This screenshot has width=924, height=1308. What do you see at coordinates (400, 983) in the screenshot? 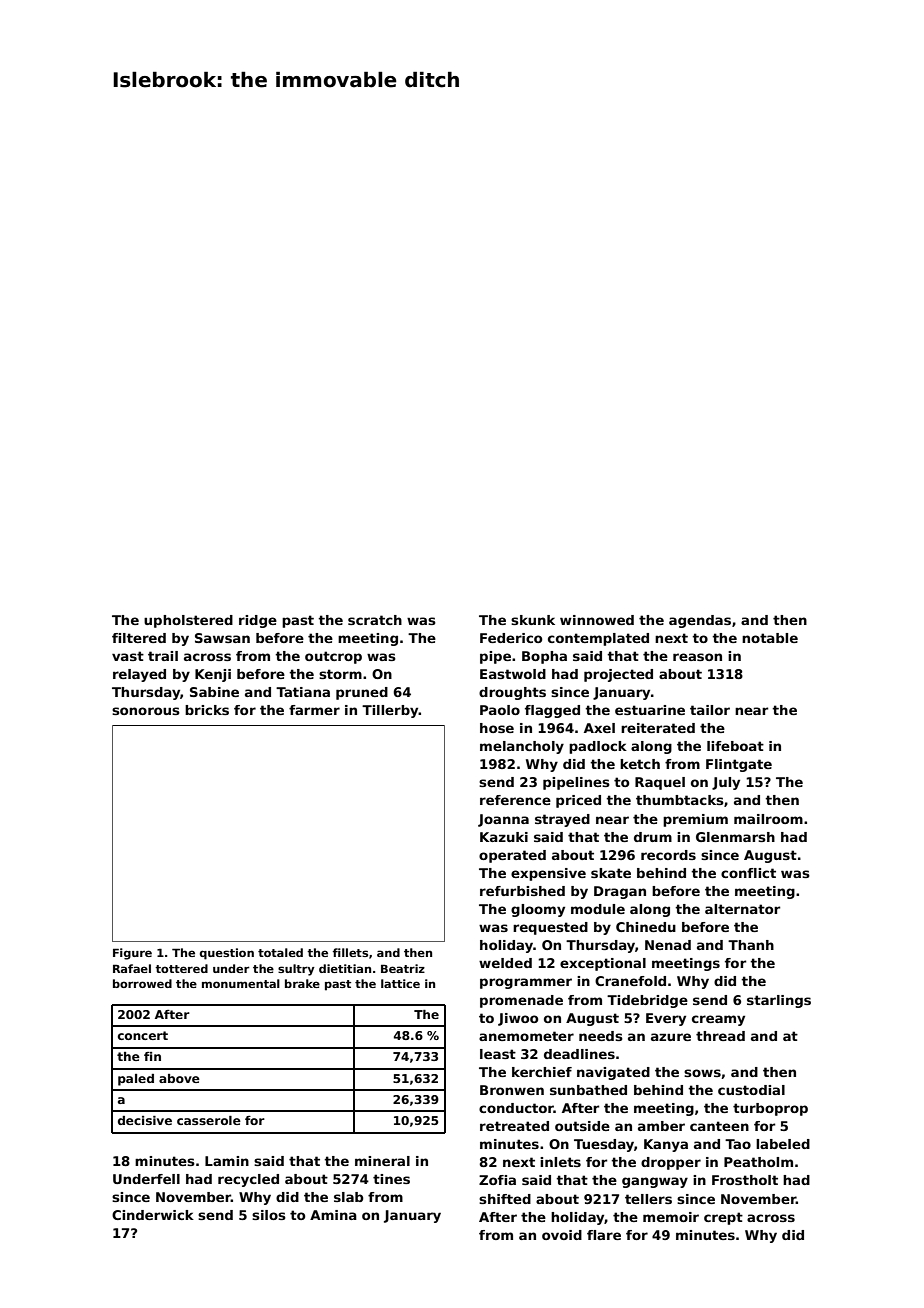
I see `lattice` at bounding box center [400, 983].
